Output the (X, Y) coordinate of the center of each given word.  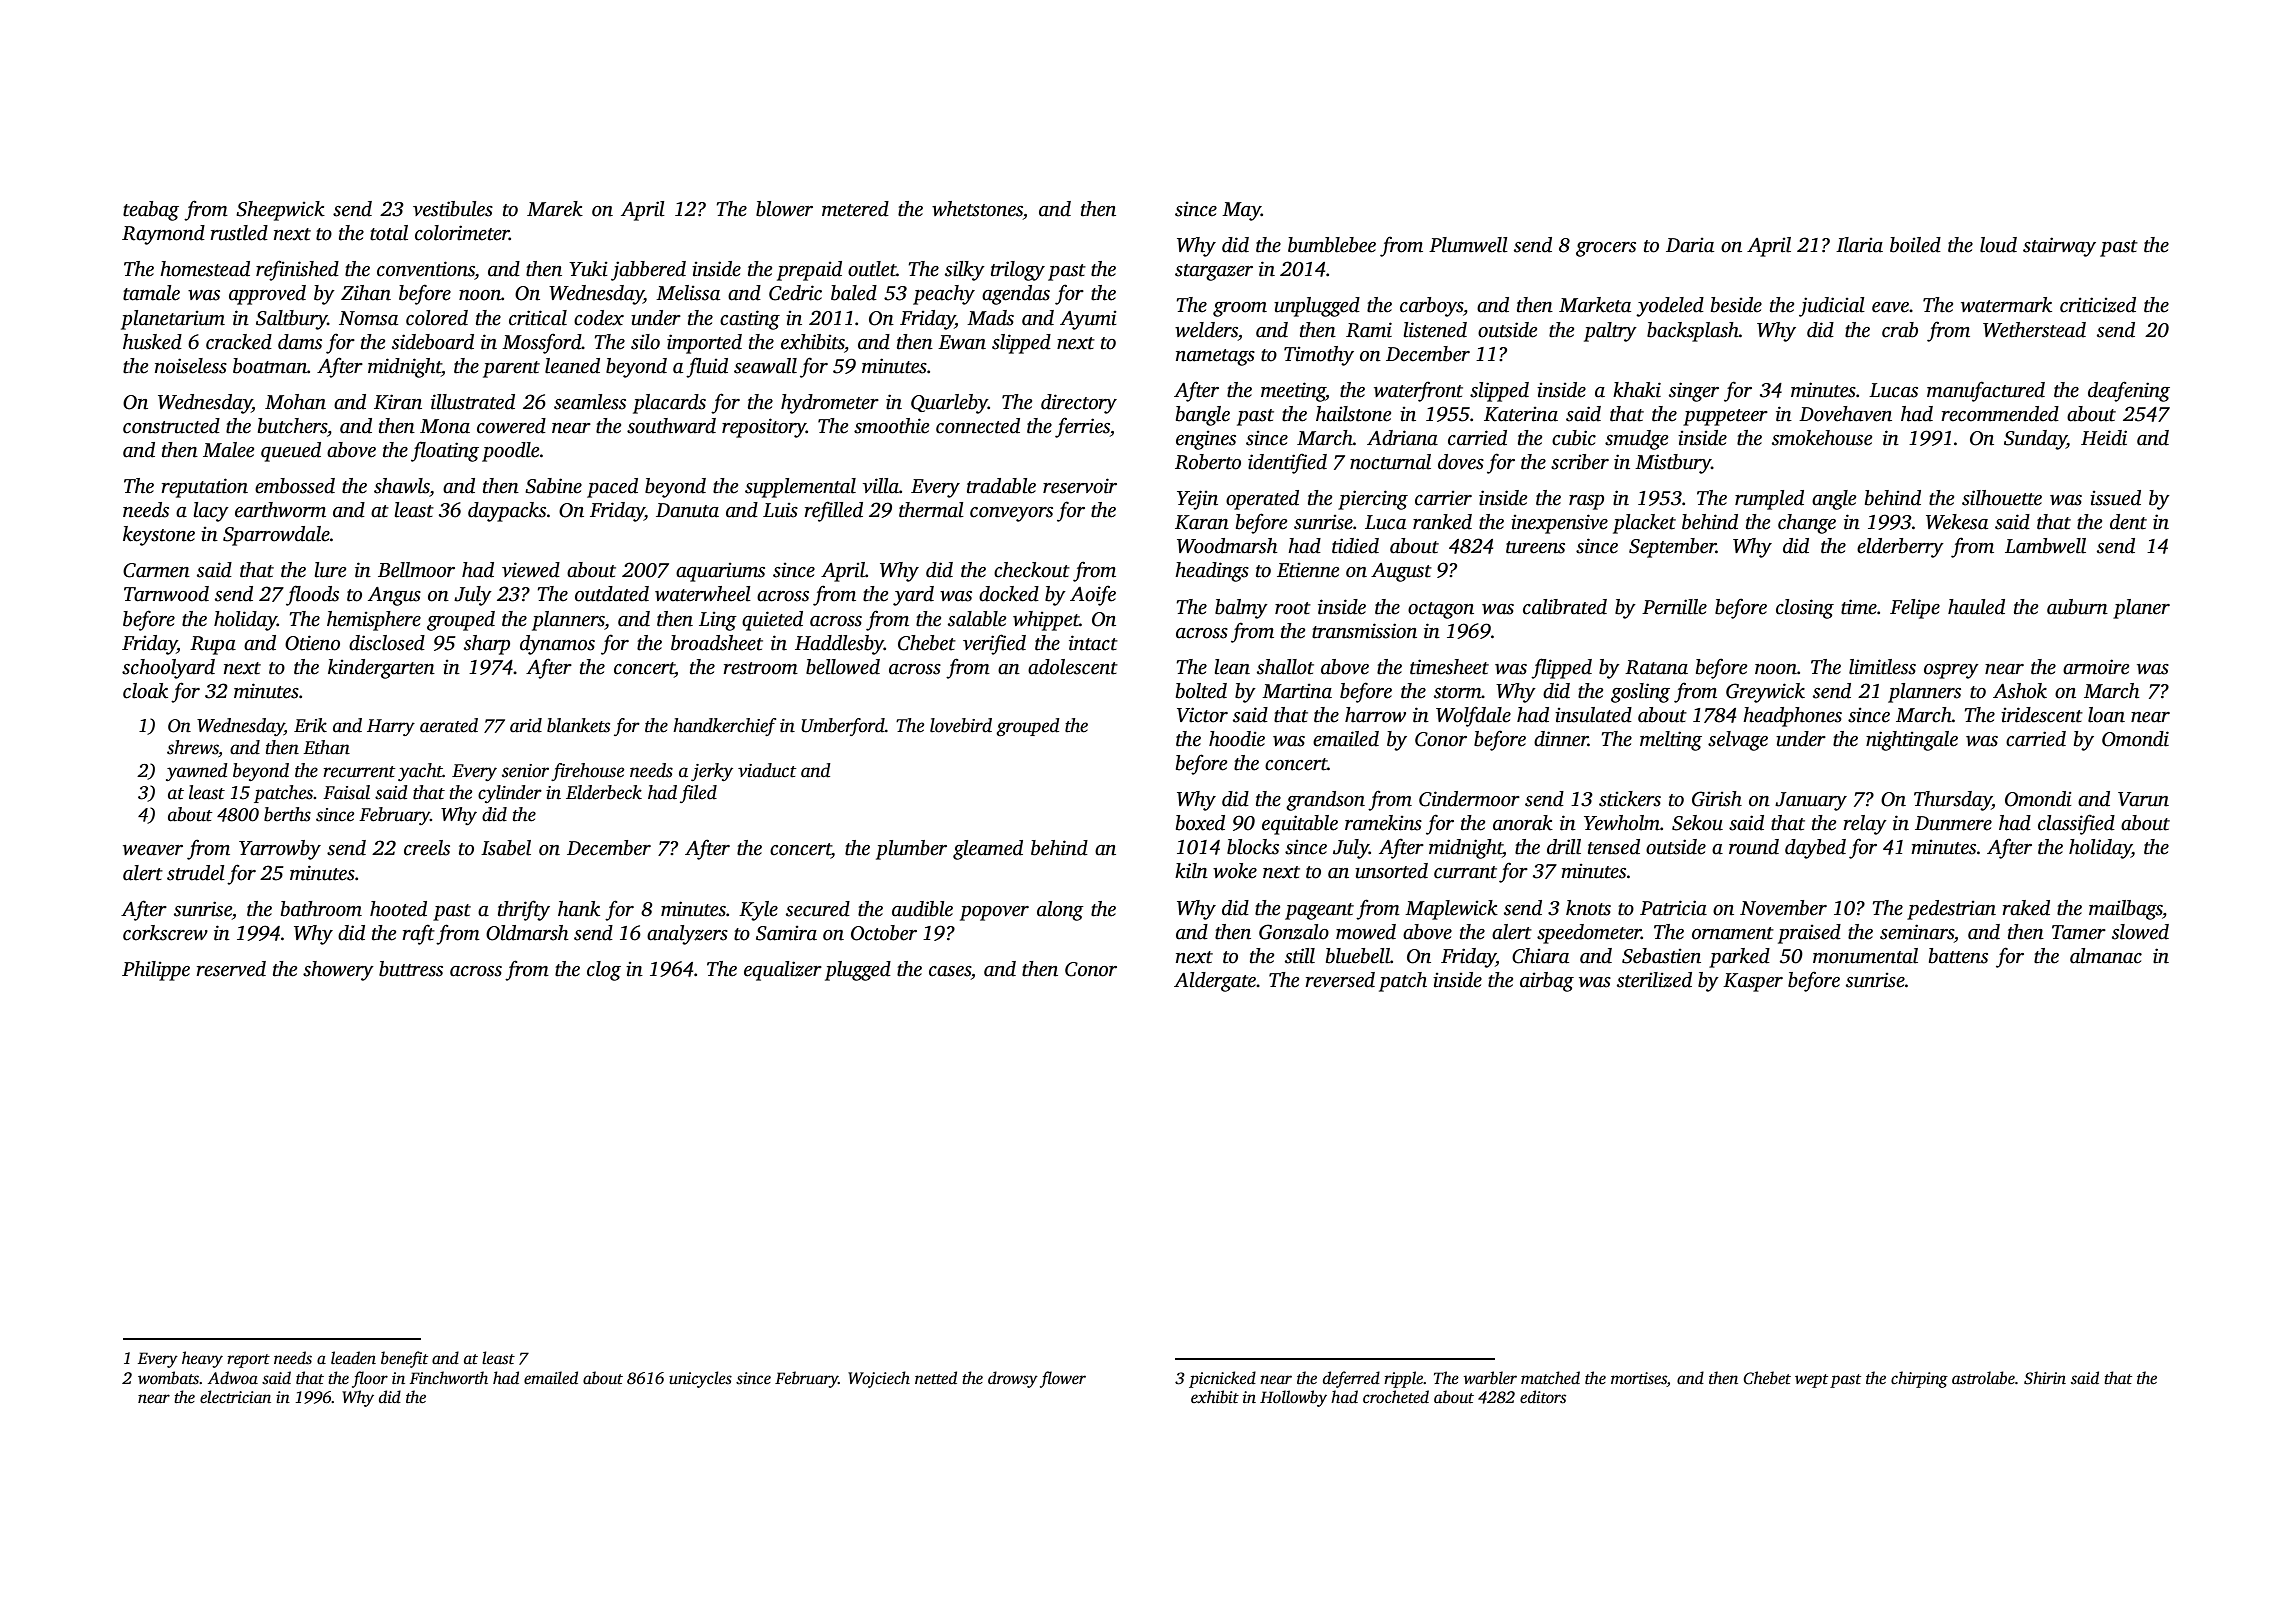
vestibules (453, 209)
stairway (2059, 247)
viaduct (767, 770)
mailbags (2126, 910)
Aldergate (1215, 982)
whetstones (977, 209)
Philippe (156, 971)
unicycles (700, 1379)
